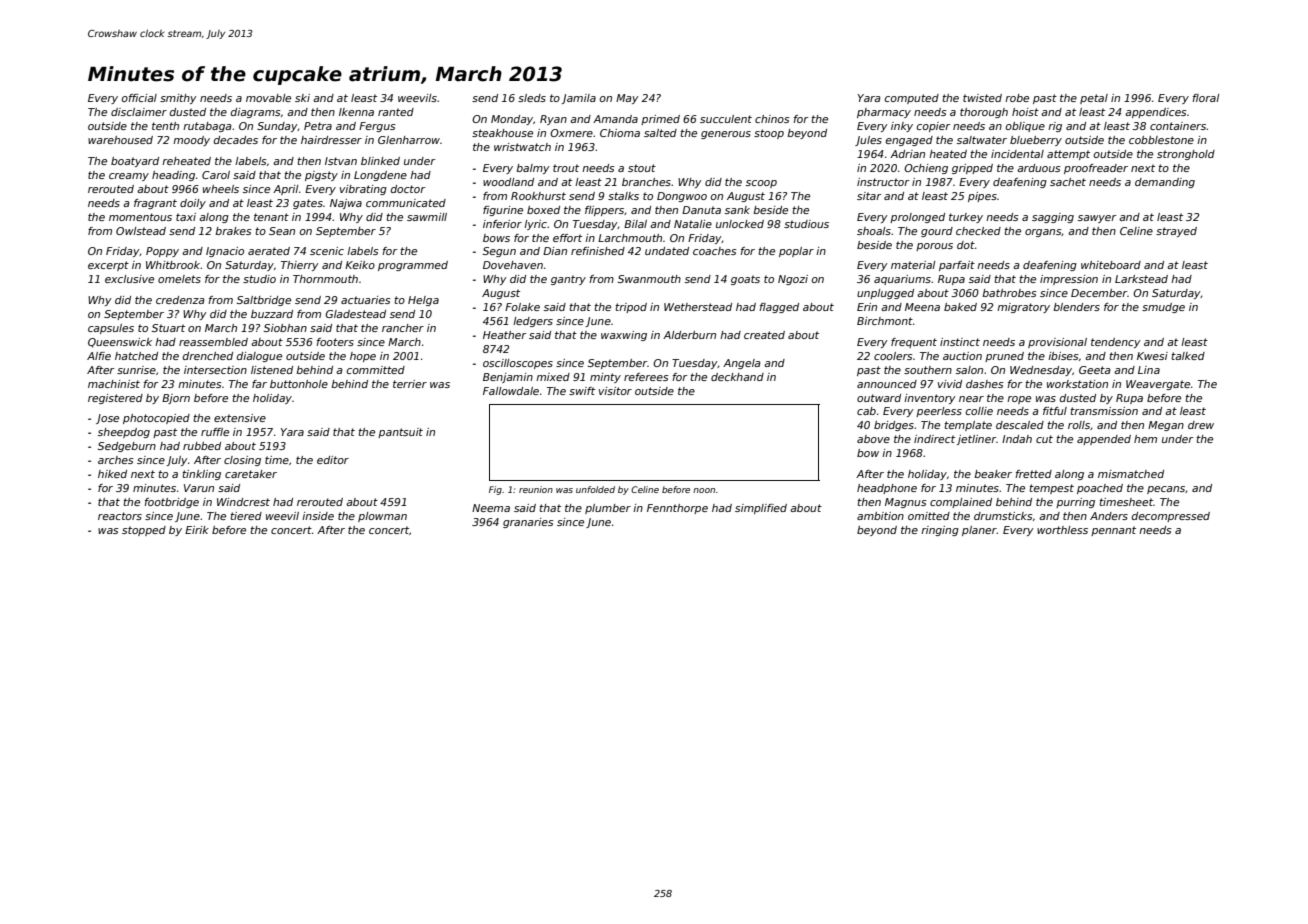  What do you see at coordinates (1141, 279) in the screenshot?
I see `Larkstead` at bounding box center [1141, 279].
